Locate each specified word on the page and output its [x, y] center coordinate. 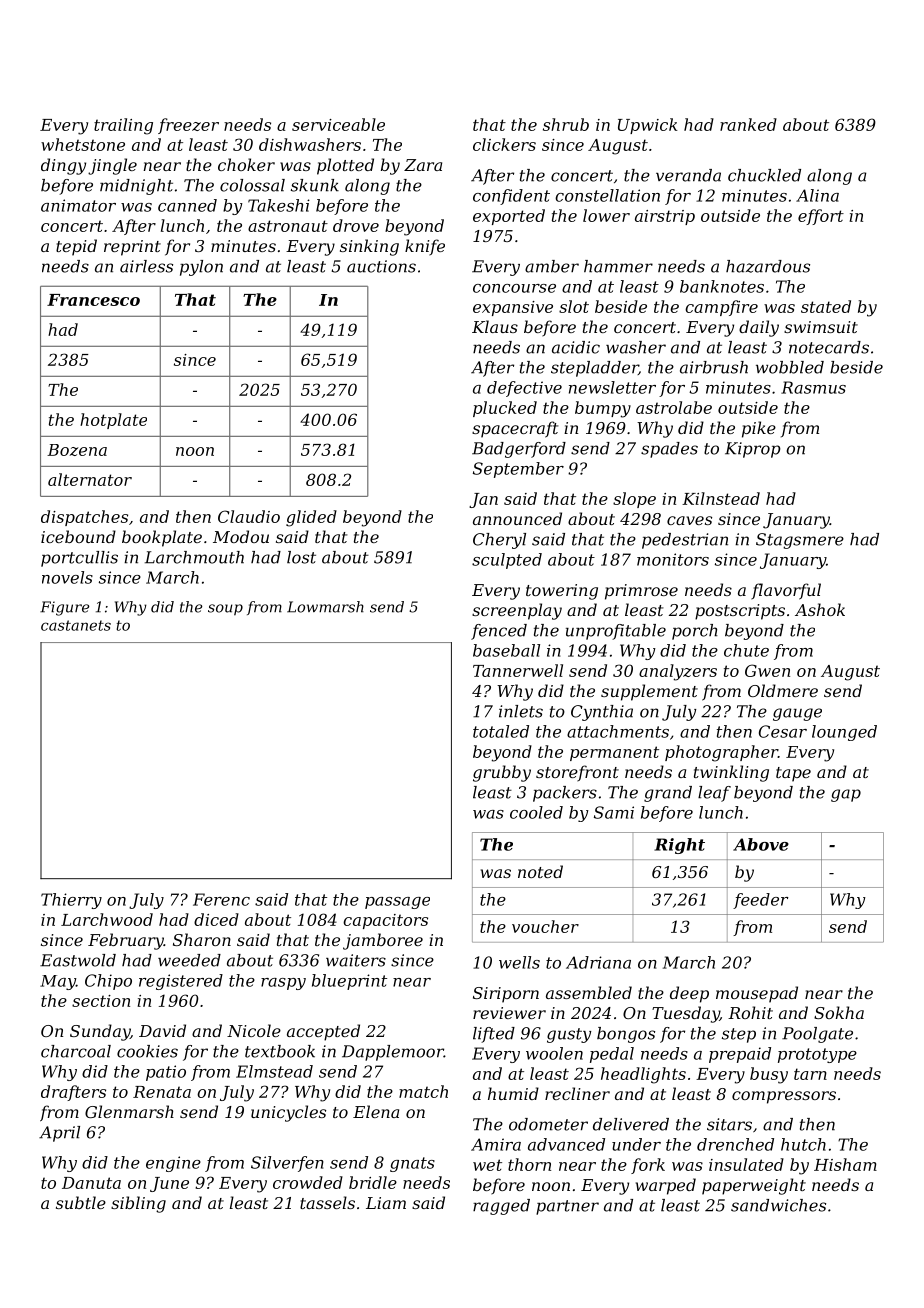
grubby [502, 773]
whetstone [83, 144]
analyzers [678, 672]
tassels [327, 1202]
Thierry [71, 901]
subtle [81, 1202]
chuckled [764, 175]
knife [425, 247]
